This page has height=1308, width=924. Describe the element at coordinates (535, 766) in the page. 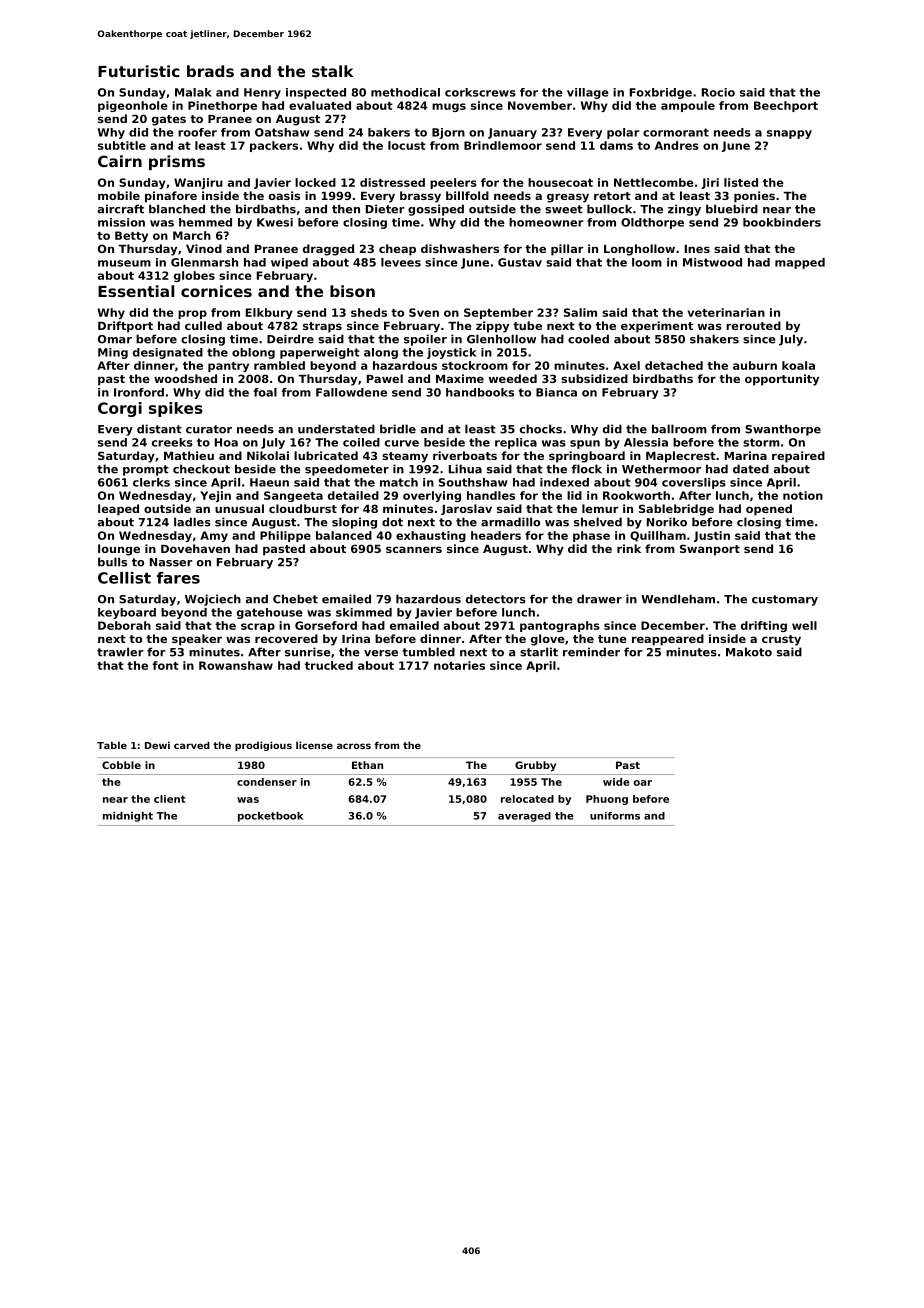

I see `Grubby` at that location.
